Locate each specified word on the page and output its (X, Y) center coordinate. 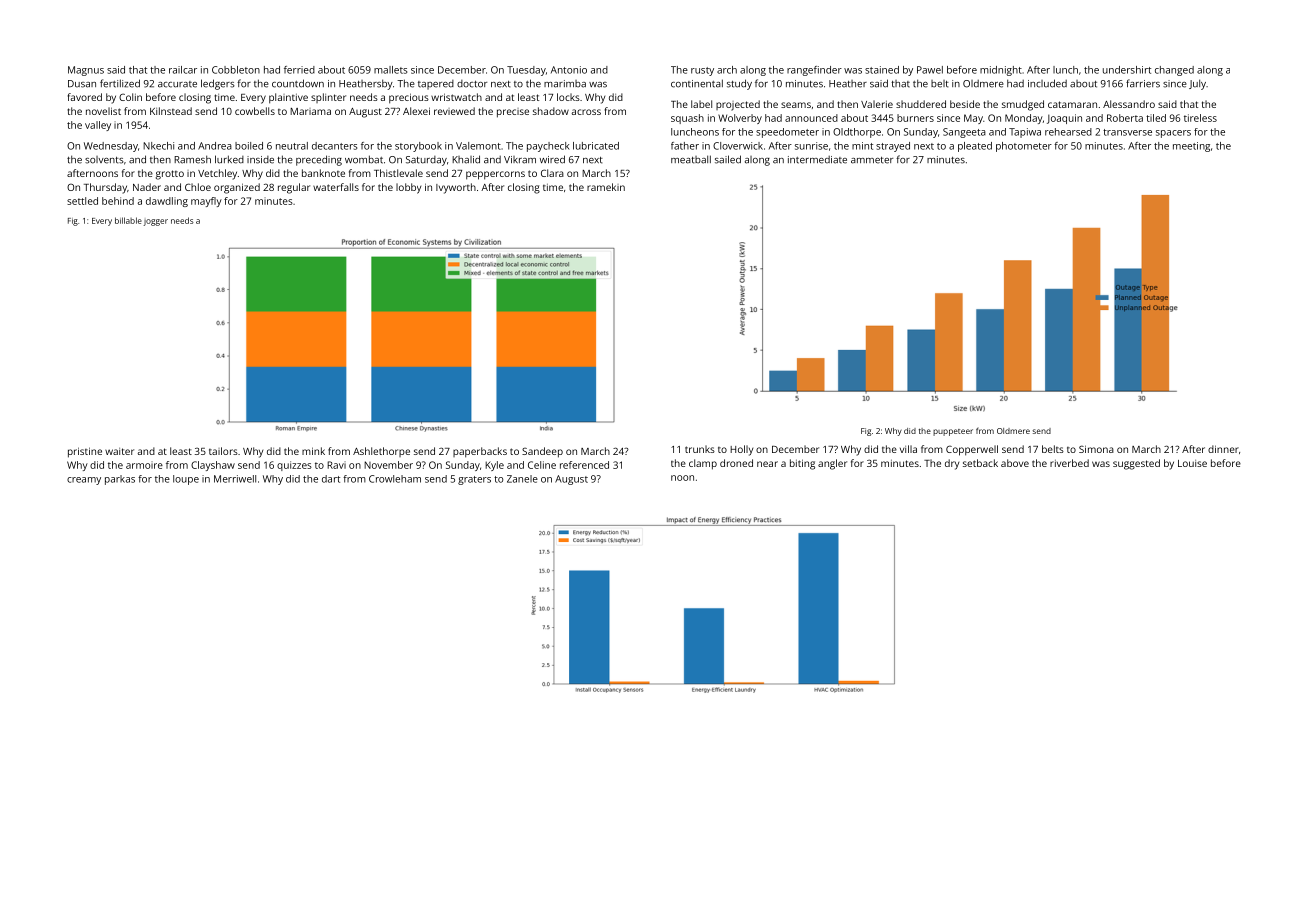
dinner (1223, 449)
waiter (119, 451)
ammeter (872, 160)
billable (128, 220)
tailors (223, 451)
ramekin (606, 187)
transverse (1127, 132)
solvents (104, 160)
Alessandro (1129, 104)
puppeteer (953, 432)
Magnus (86, 71)
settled (82, 201)
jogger (156, 222)
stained (882, 70)
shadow (551, 111)
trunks (700, 449)
